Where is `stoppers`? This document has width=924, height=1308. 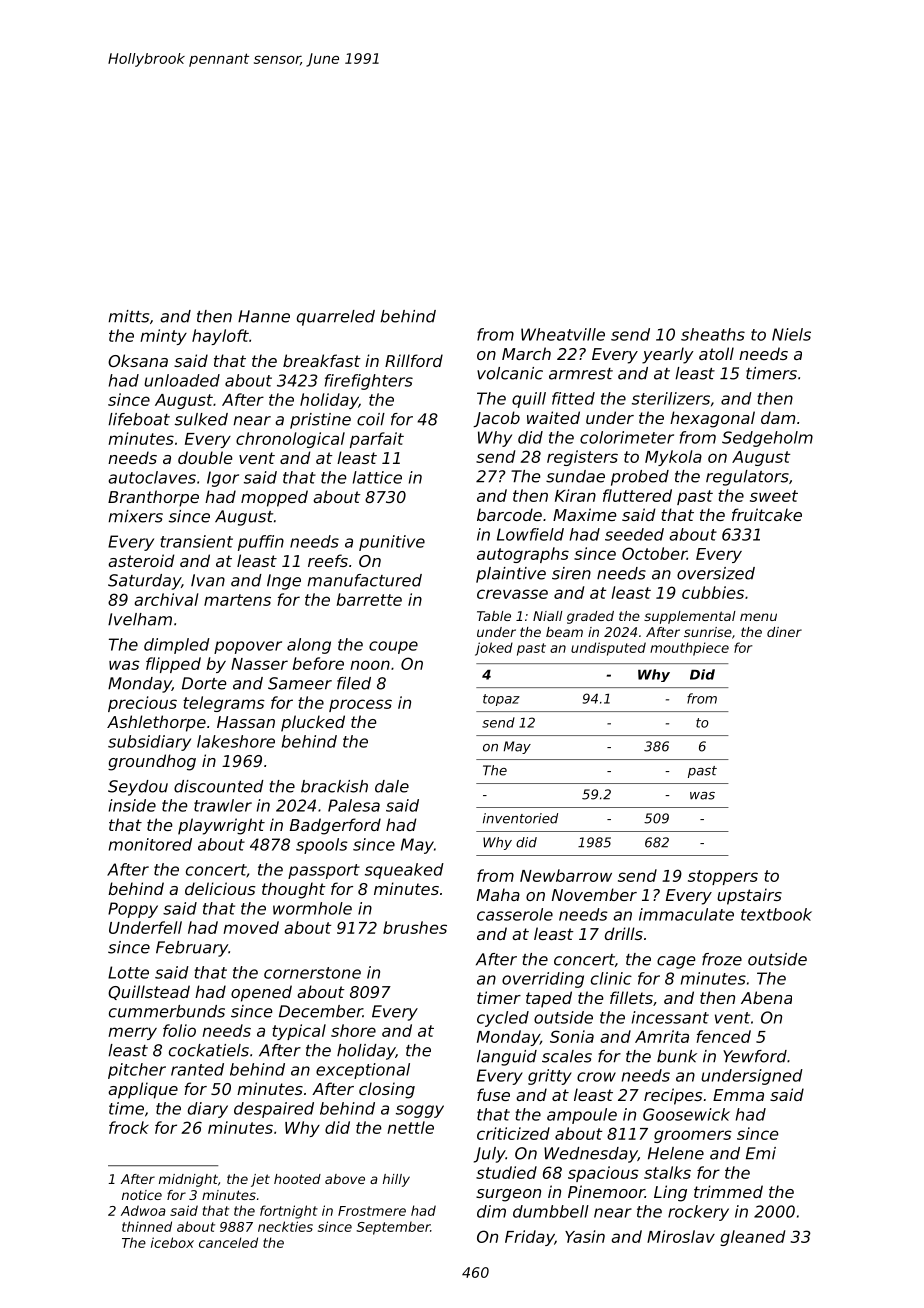
stoppers is located at coordinates (723, 877).
